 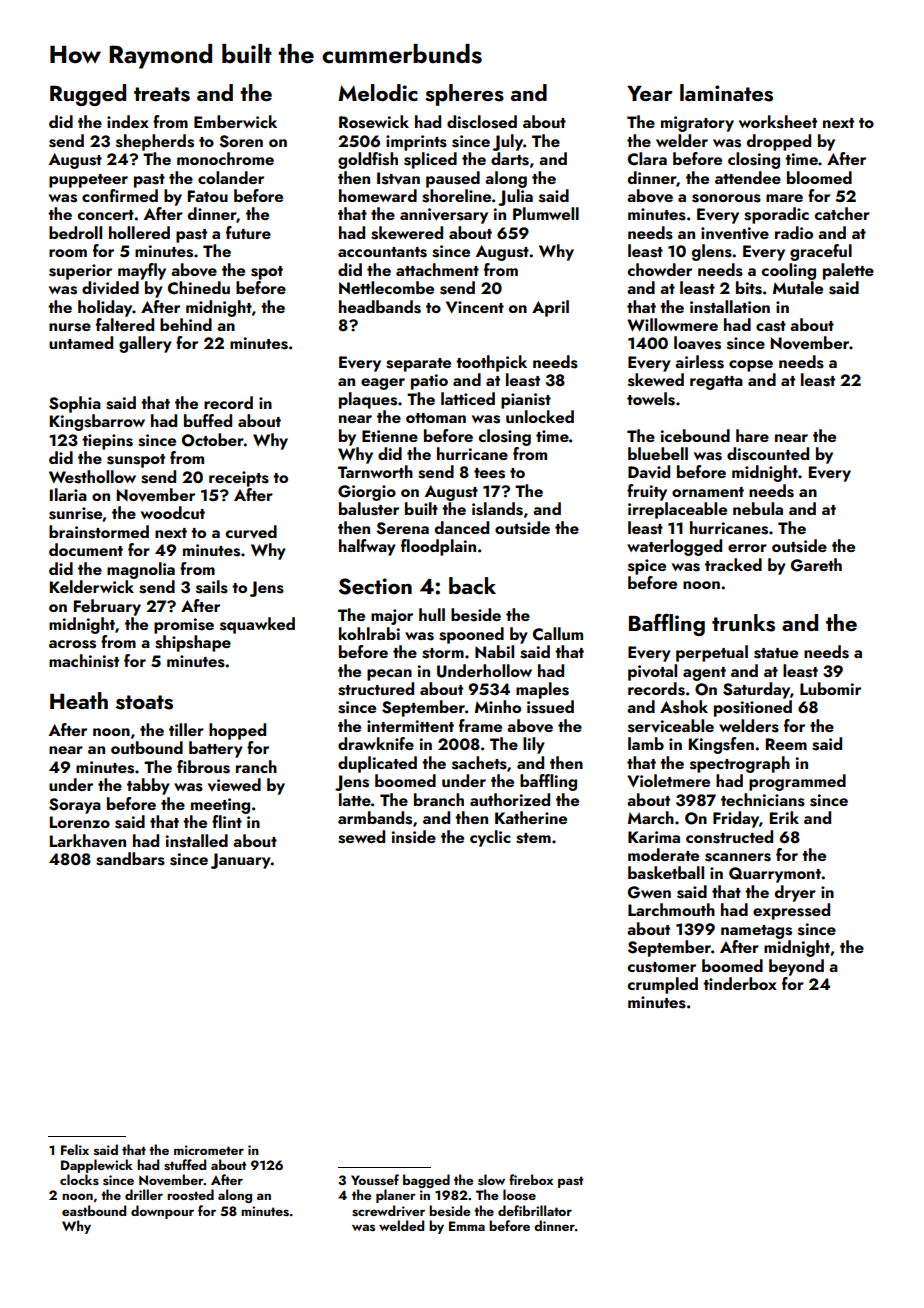 I want to click on March, so click(x=651, y=817).
